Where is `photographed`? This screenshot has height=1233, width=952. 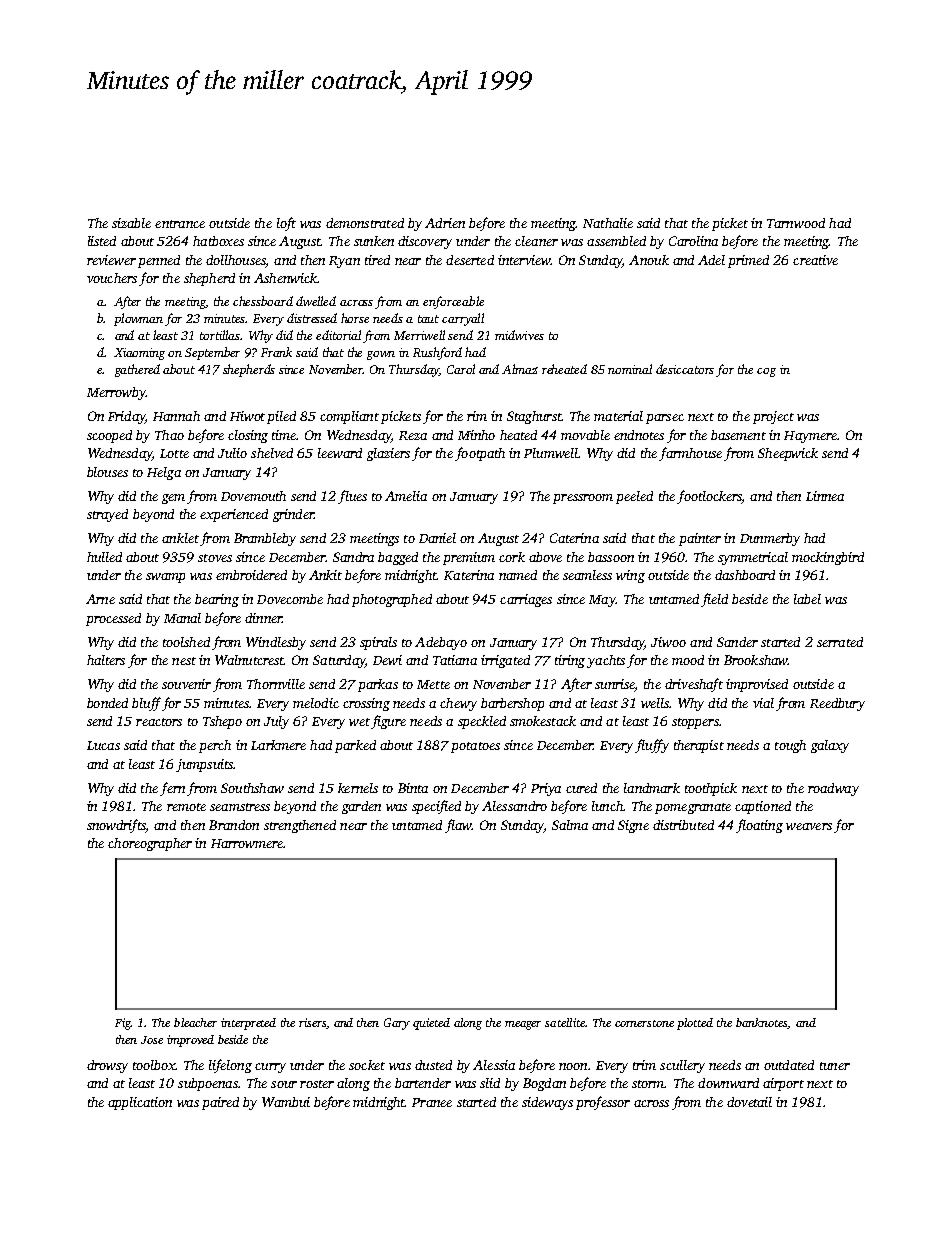
photographed is located at coordinates (392, 600).
